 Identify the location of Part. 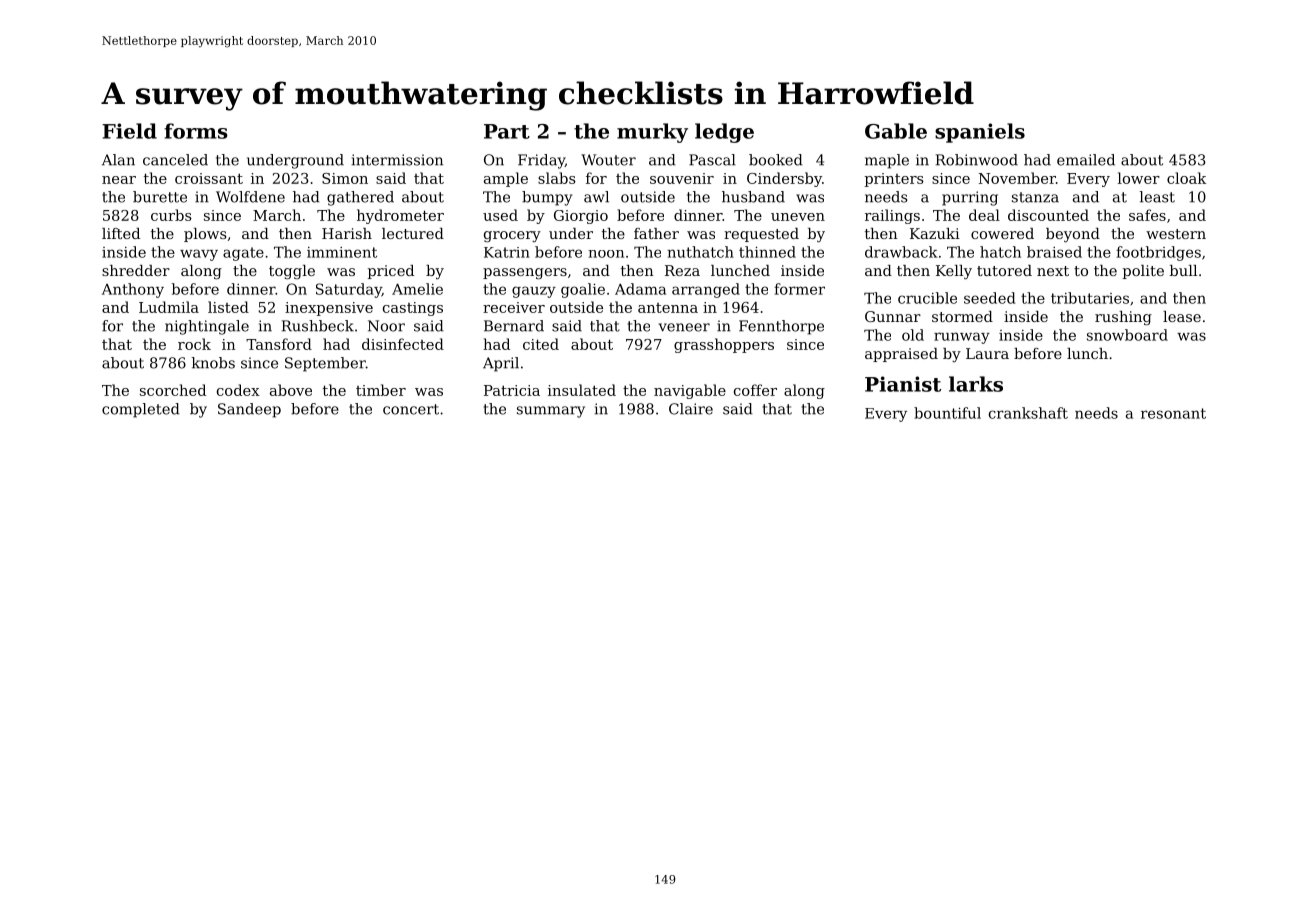
(507, 131).
